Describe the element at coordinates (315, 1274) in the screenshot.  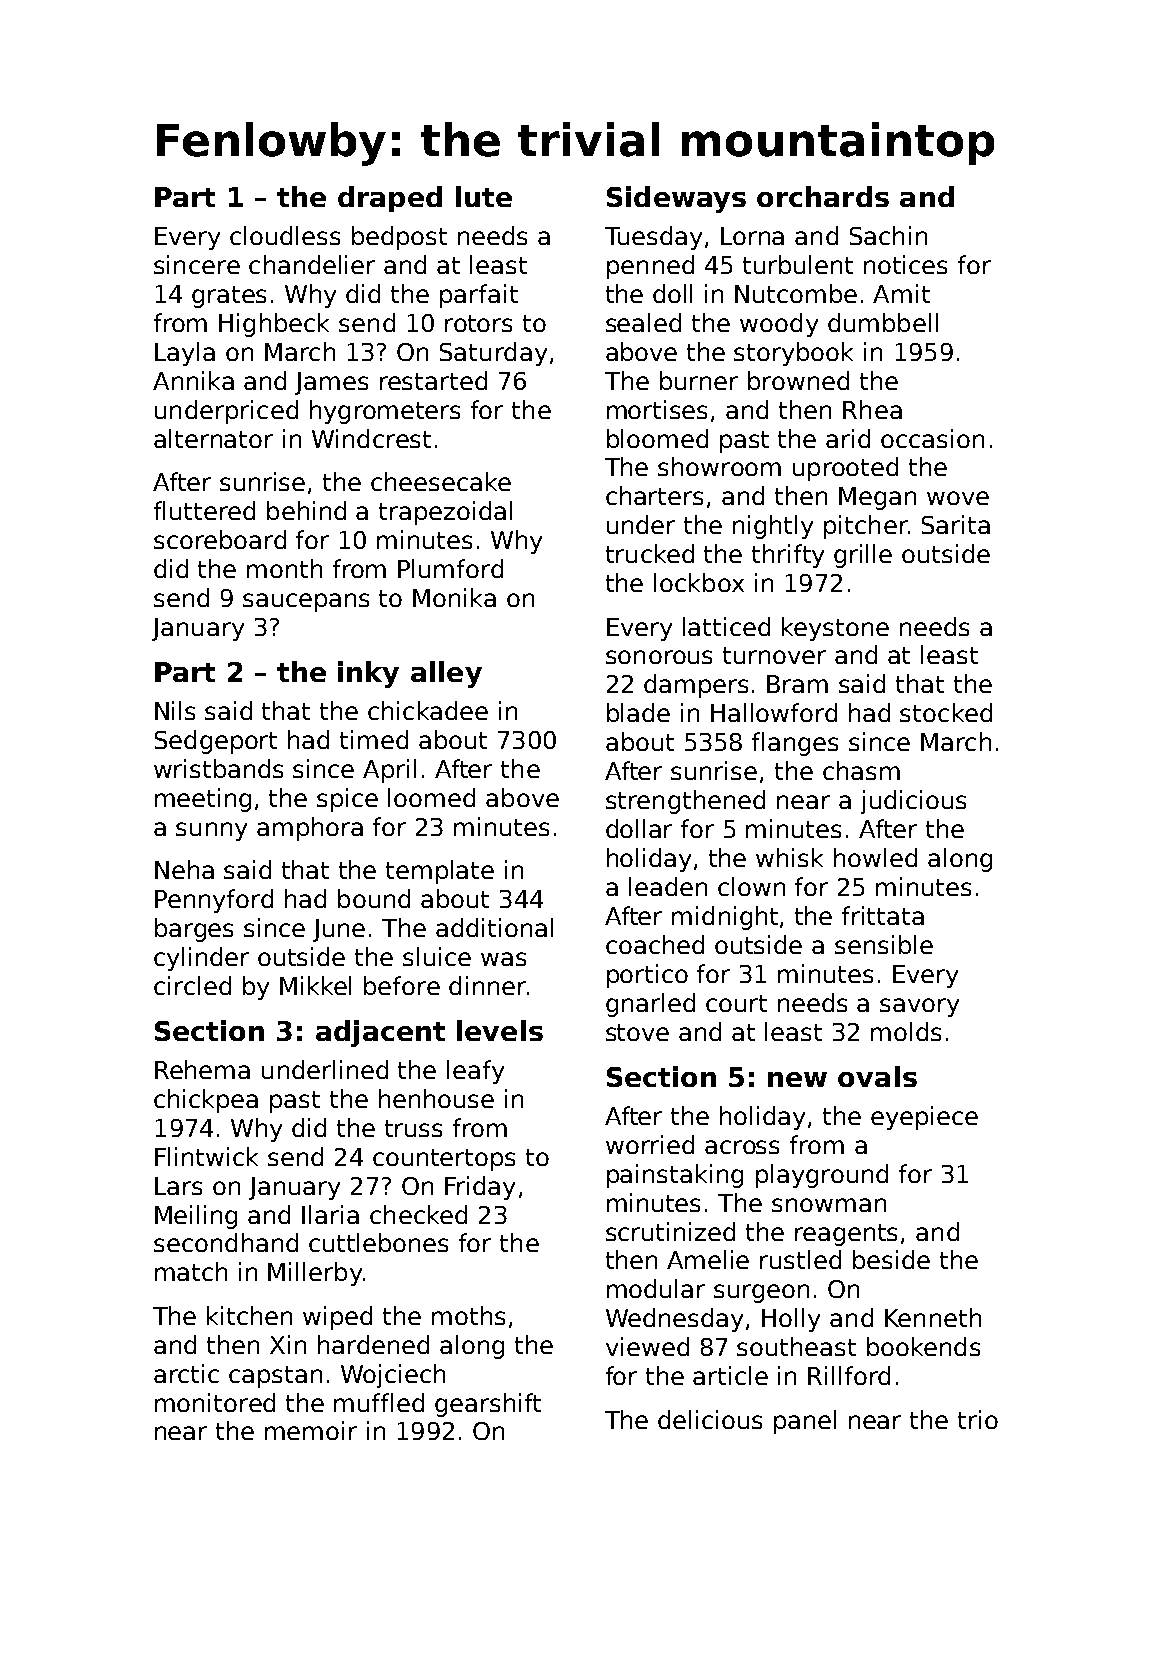
I see `Millerby` at that location.
